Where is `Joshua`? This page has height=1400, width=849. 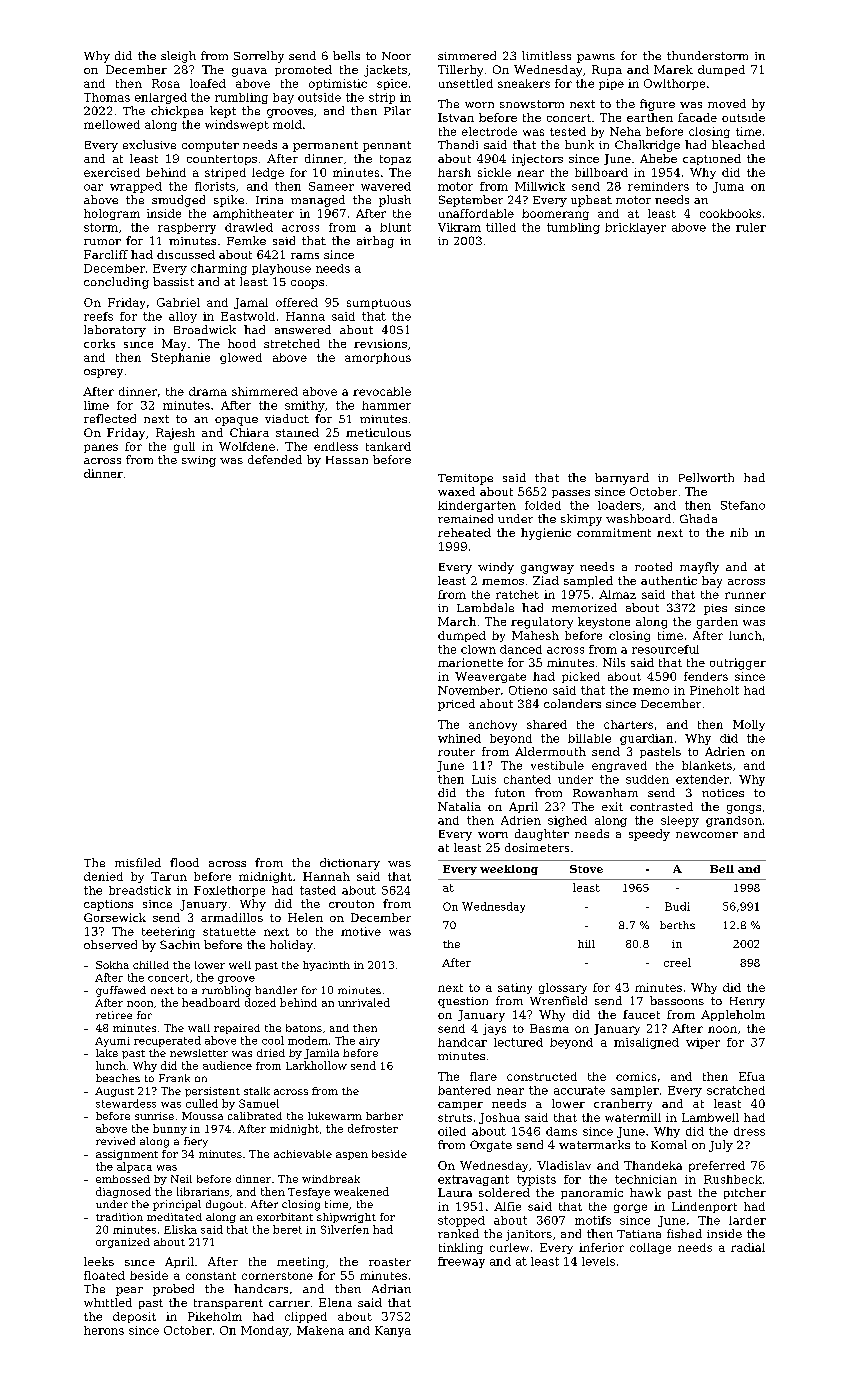
Joshua is located at coordinates (499, 1118).
